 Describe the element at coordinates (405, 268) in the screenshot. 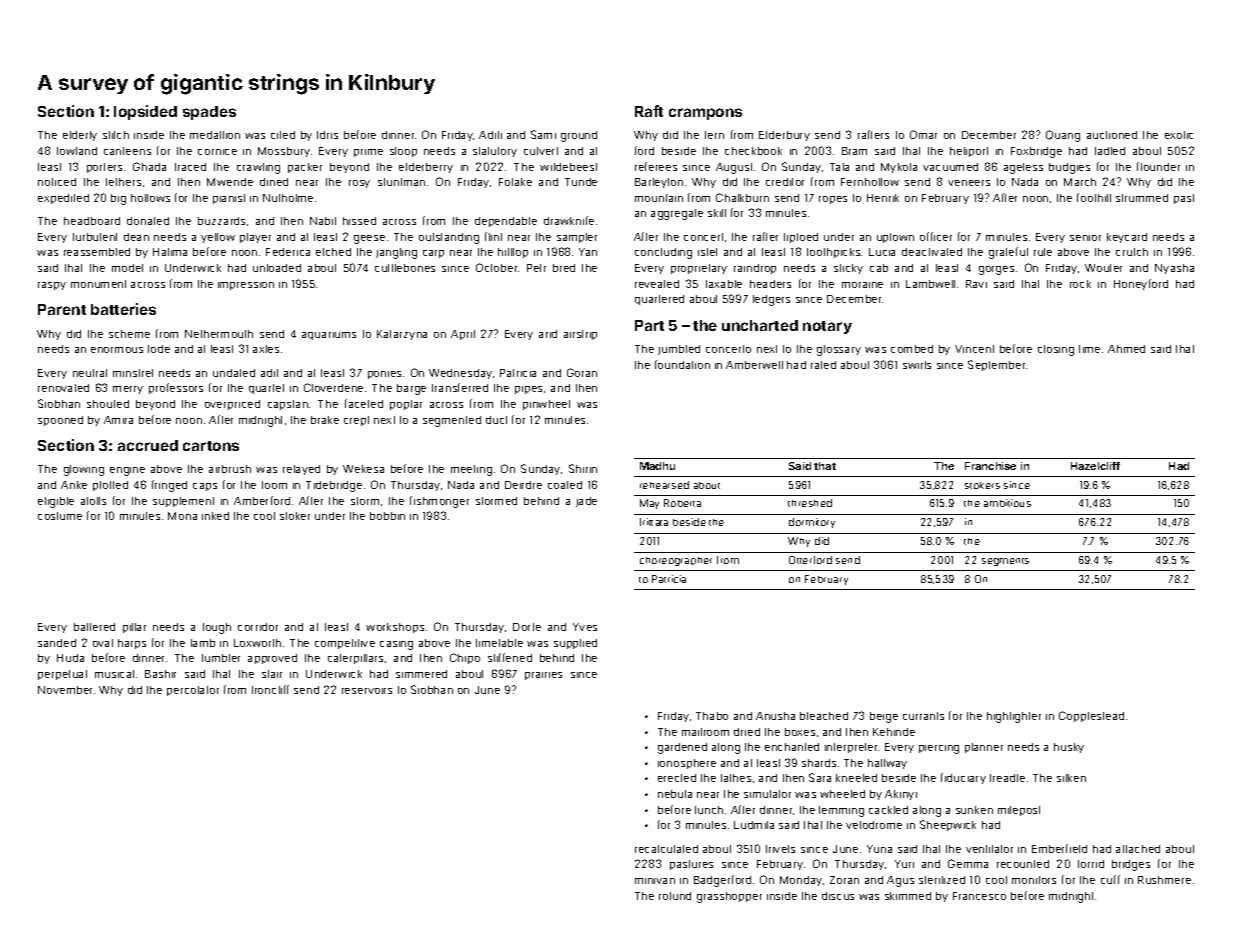

I see `cuttlebones` at that location.
